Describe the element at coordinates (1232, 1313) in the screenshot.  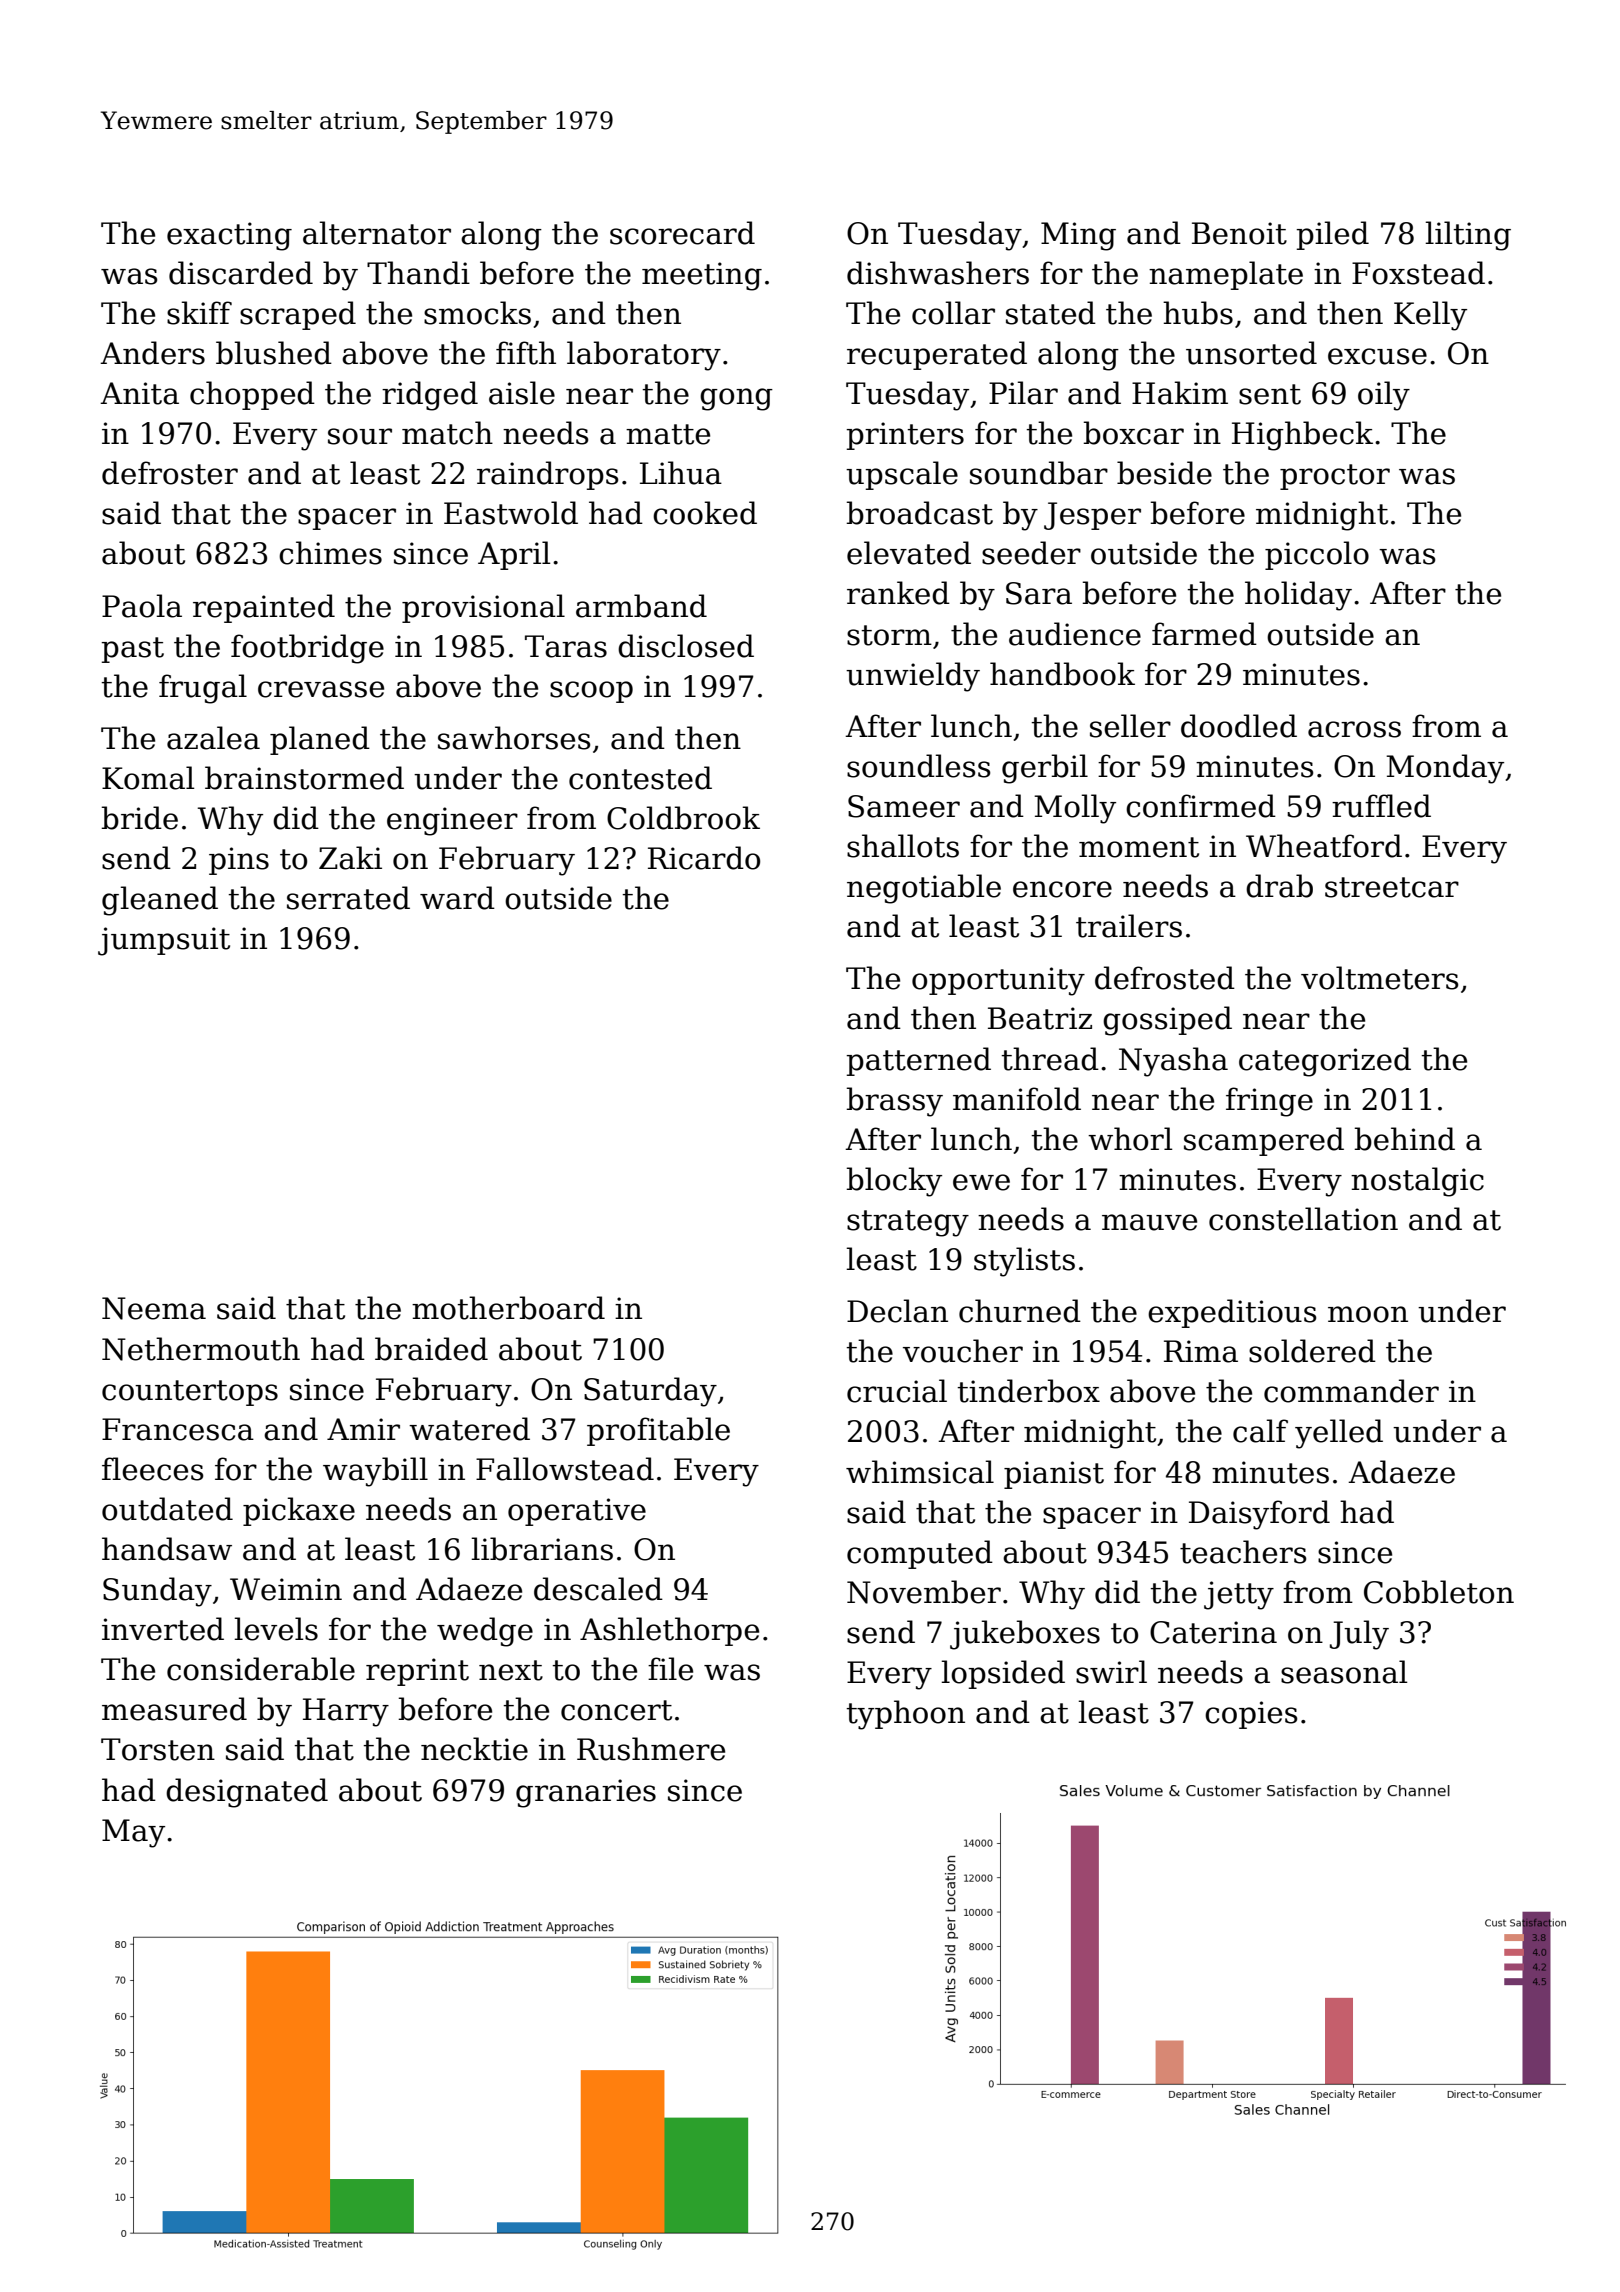
I see `expeditious` at that location.
